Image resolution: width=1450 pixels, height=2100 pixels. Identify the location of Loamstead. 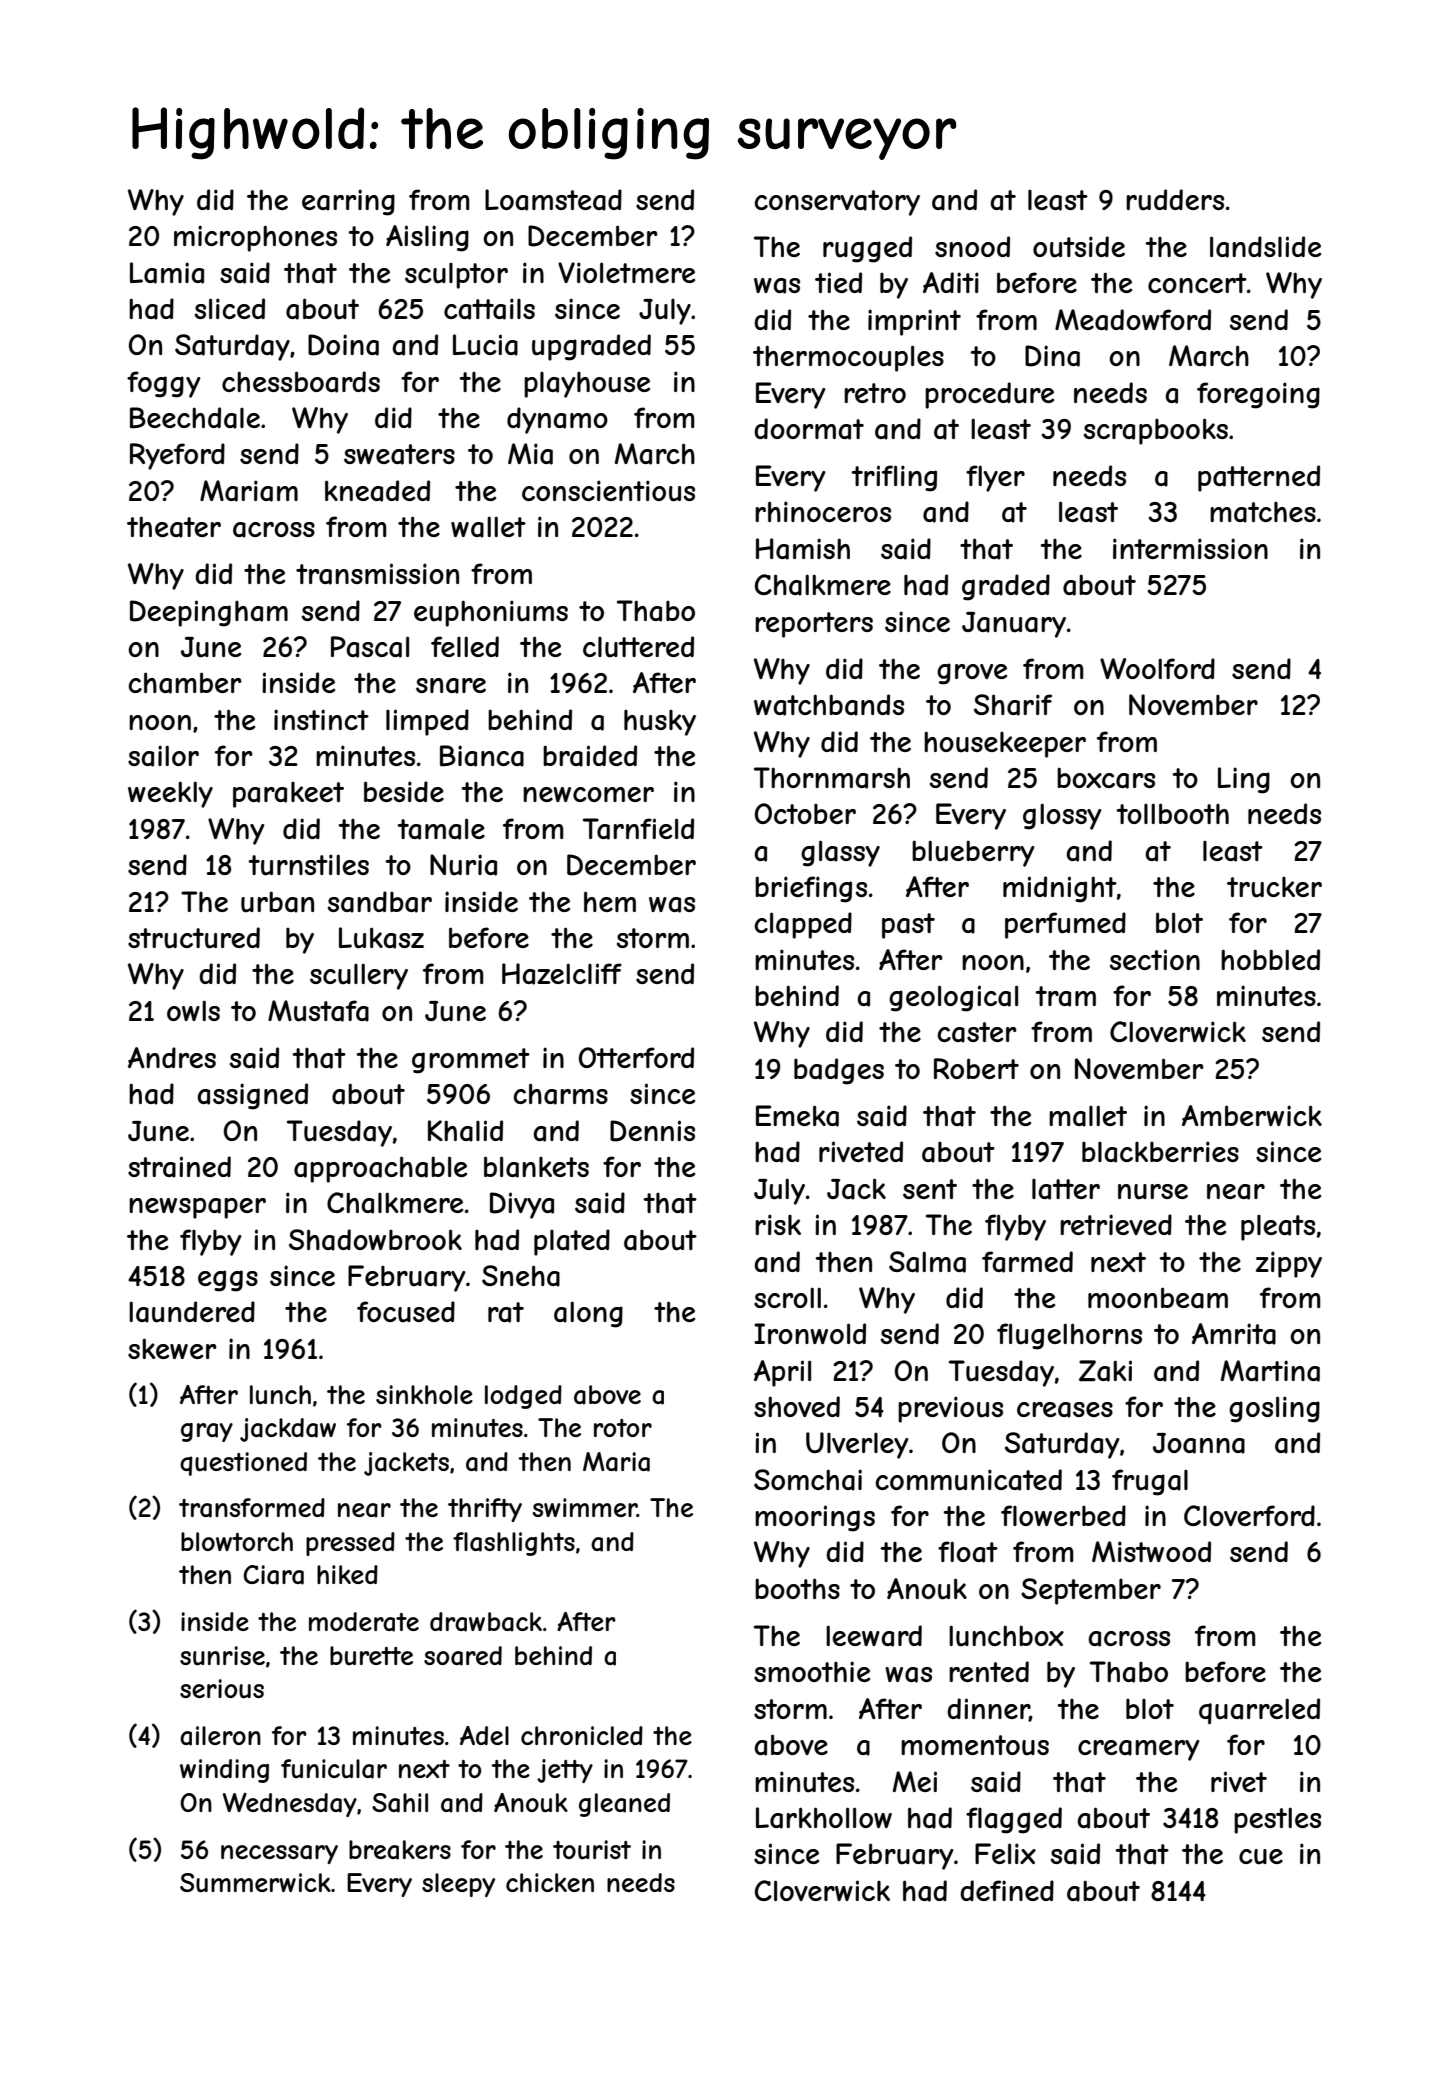
(553, 200).
